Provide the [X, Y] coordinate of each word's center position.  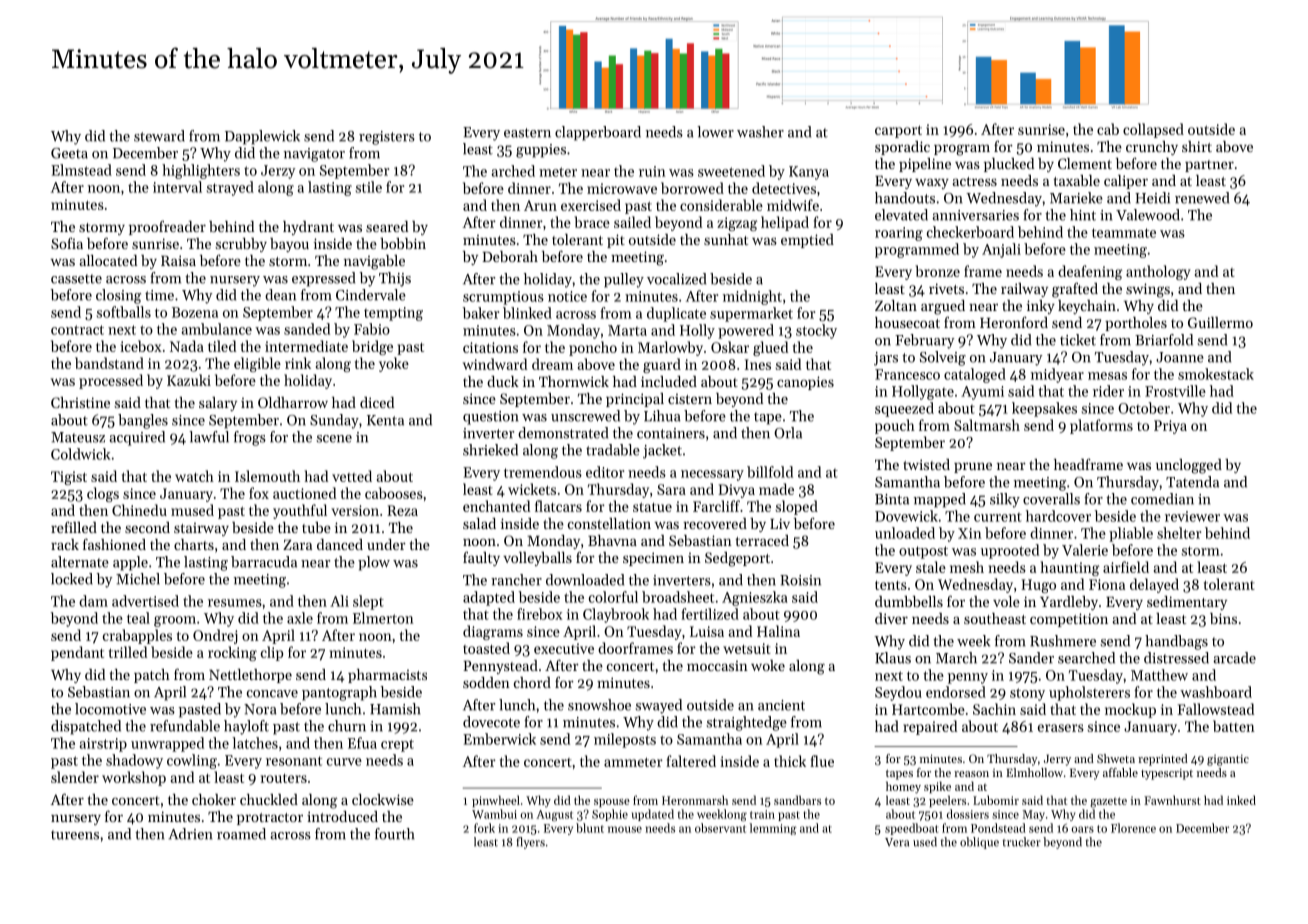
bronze [937, 271]
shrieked [490, 450]
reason [971, 774]
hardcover [1058, 516]
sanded [307, 329]
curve [344, 762]
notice [567, 296]
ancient [781, 705]
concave [272, 694]
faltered [691, 761]
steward [159, 136]
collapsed [1153, 130]
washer [760, 132]
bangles [143, 421]
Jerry [1057, 760]
